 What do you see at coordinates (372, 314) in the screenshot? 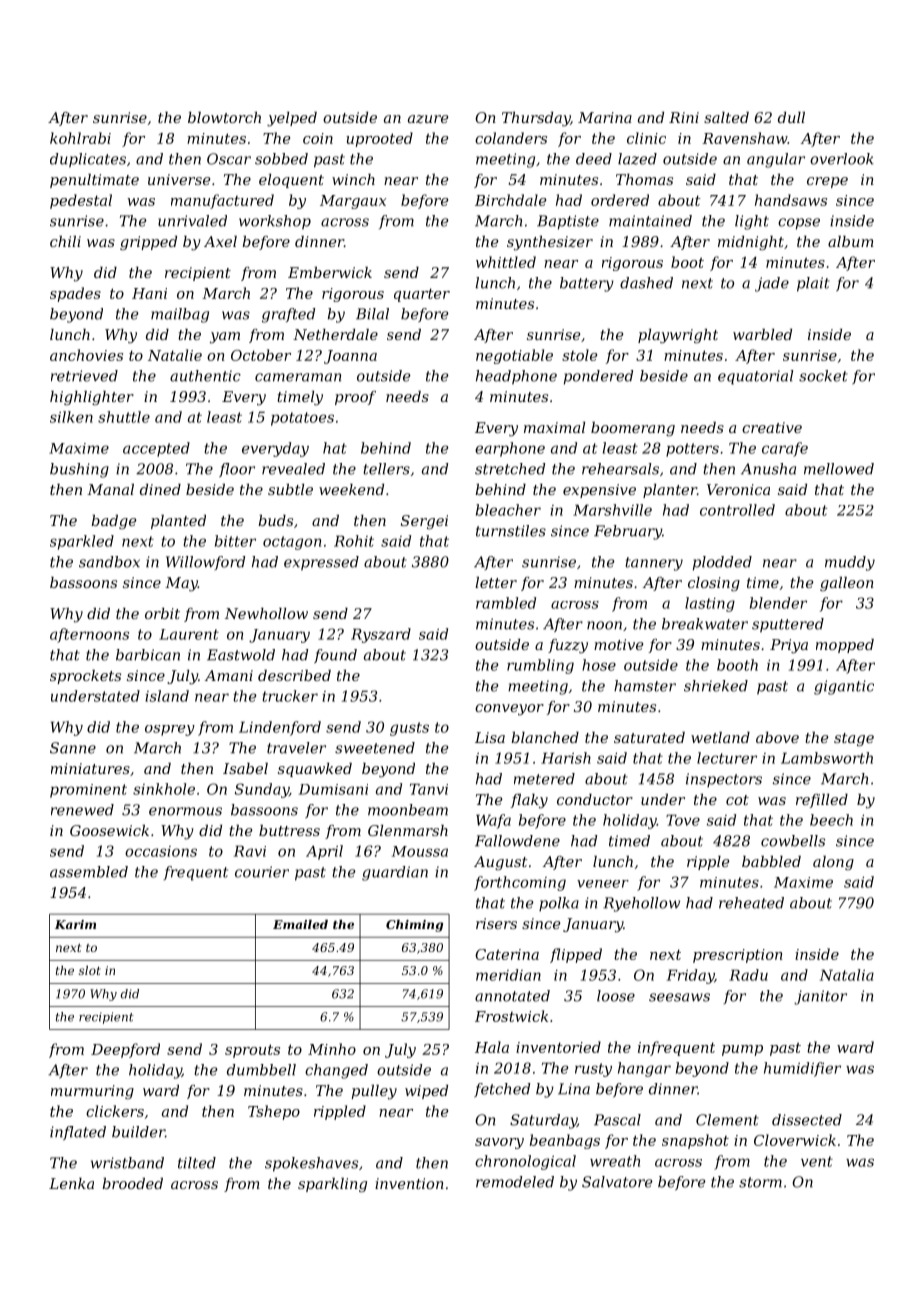
I see `Bilal` at bounding box center [372, 314].
